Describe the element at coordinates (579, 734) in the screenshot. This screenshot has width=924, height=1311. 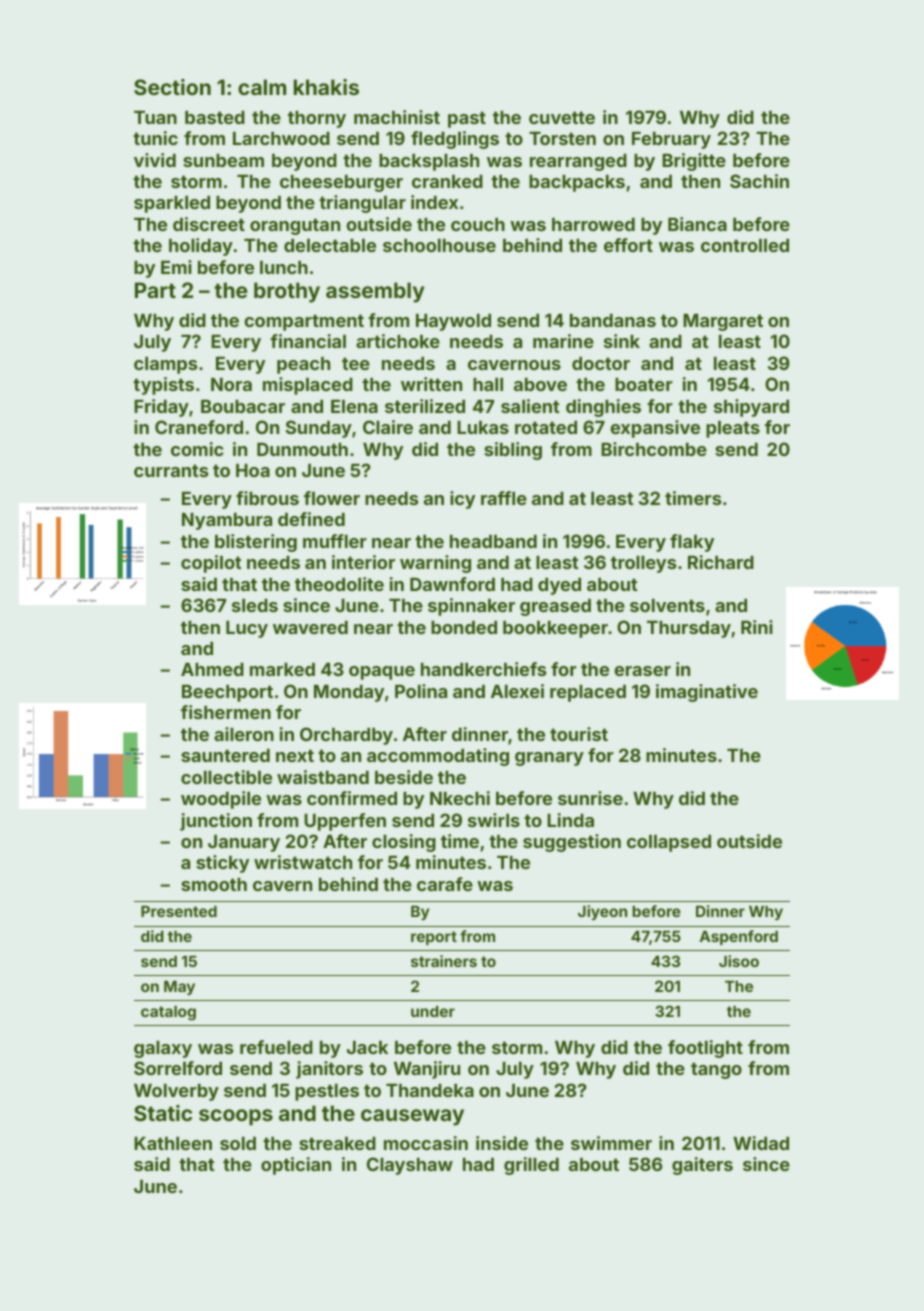
I see `tourist` at that location.
